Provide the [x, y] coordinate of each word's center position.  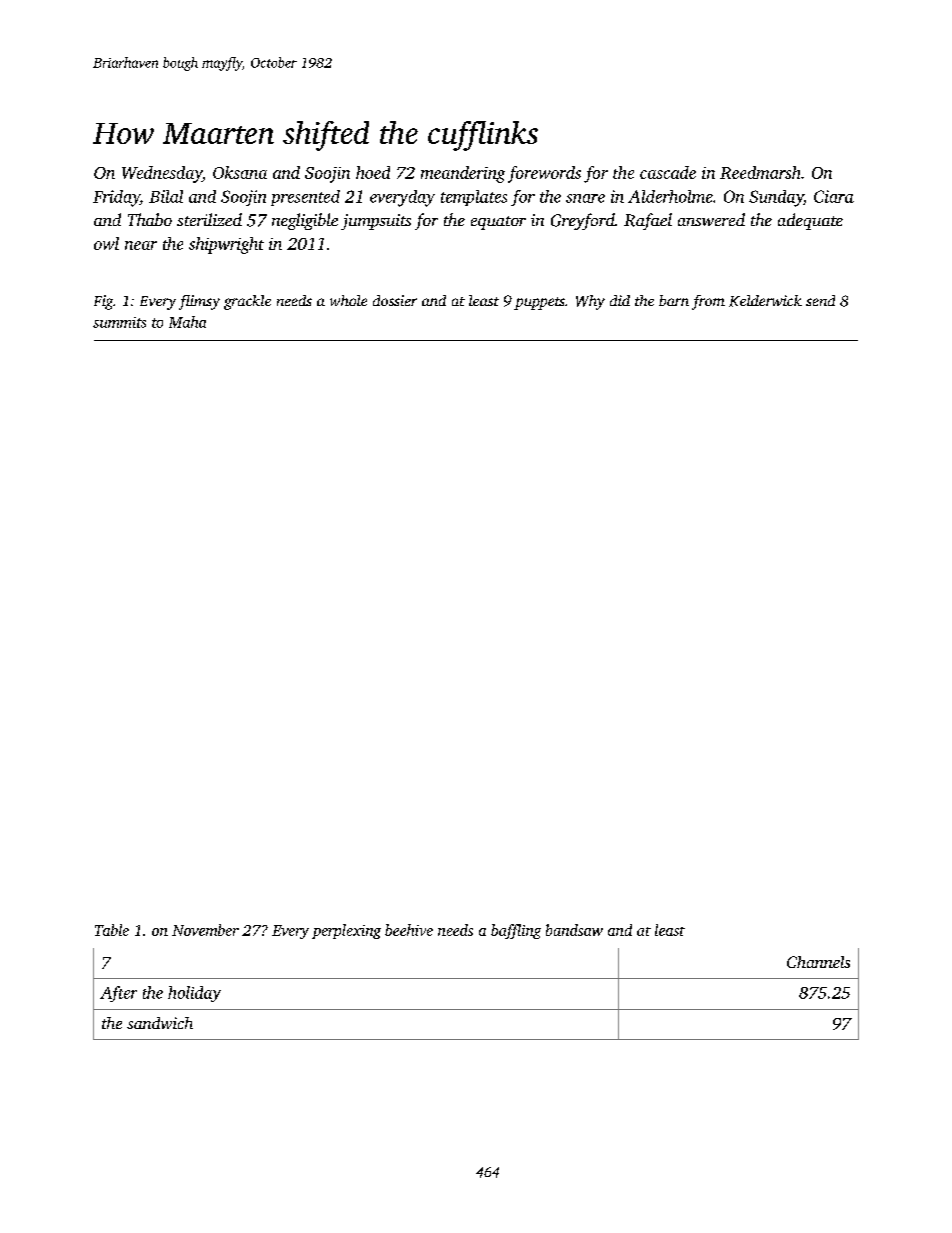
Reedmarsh [760, 172]
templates [474, 198]
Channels [818, 962]
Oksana [240, 172]
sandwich [160, 1023]
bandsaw [574, 930]
